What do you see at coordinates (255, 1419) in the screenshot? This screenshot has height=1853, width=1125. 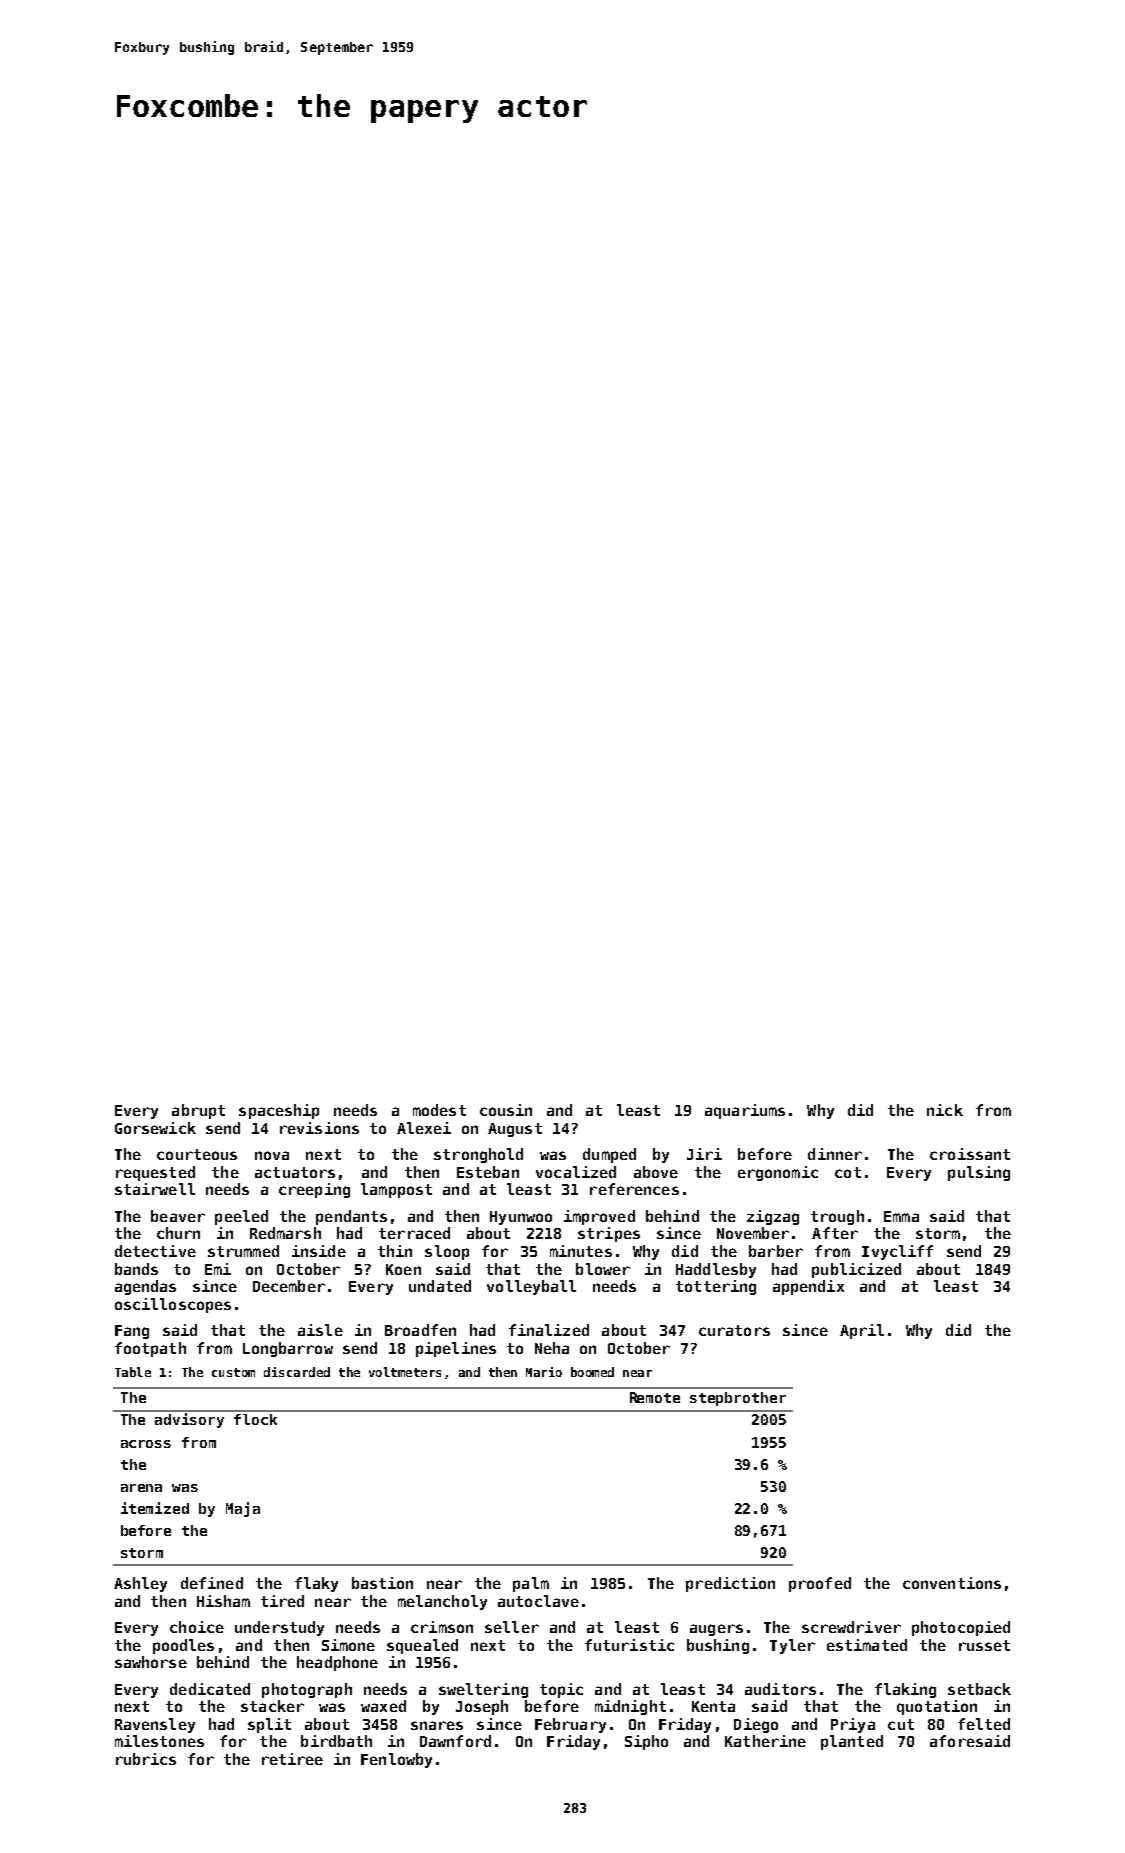 I see `flock` at bounding box center [255, 1419].
